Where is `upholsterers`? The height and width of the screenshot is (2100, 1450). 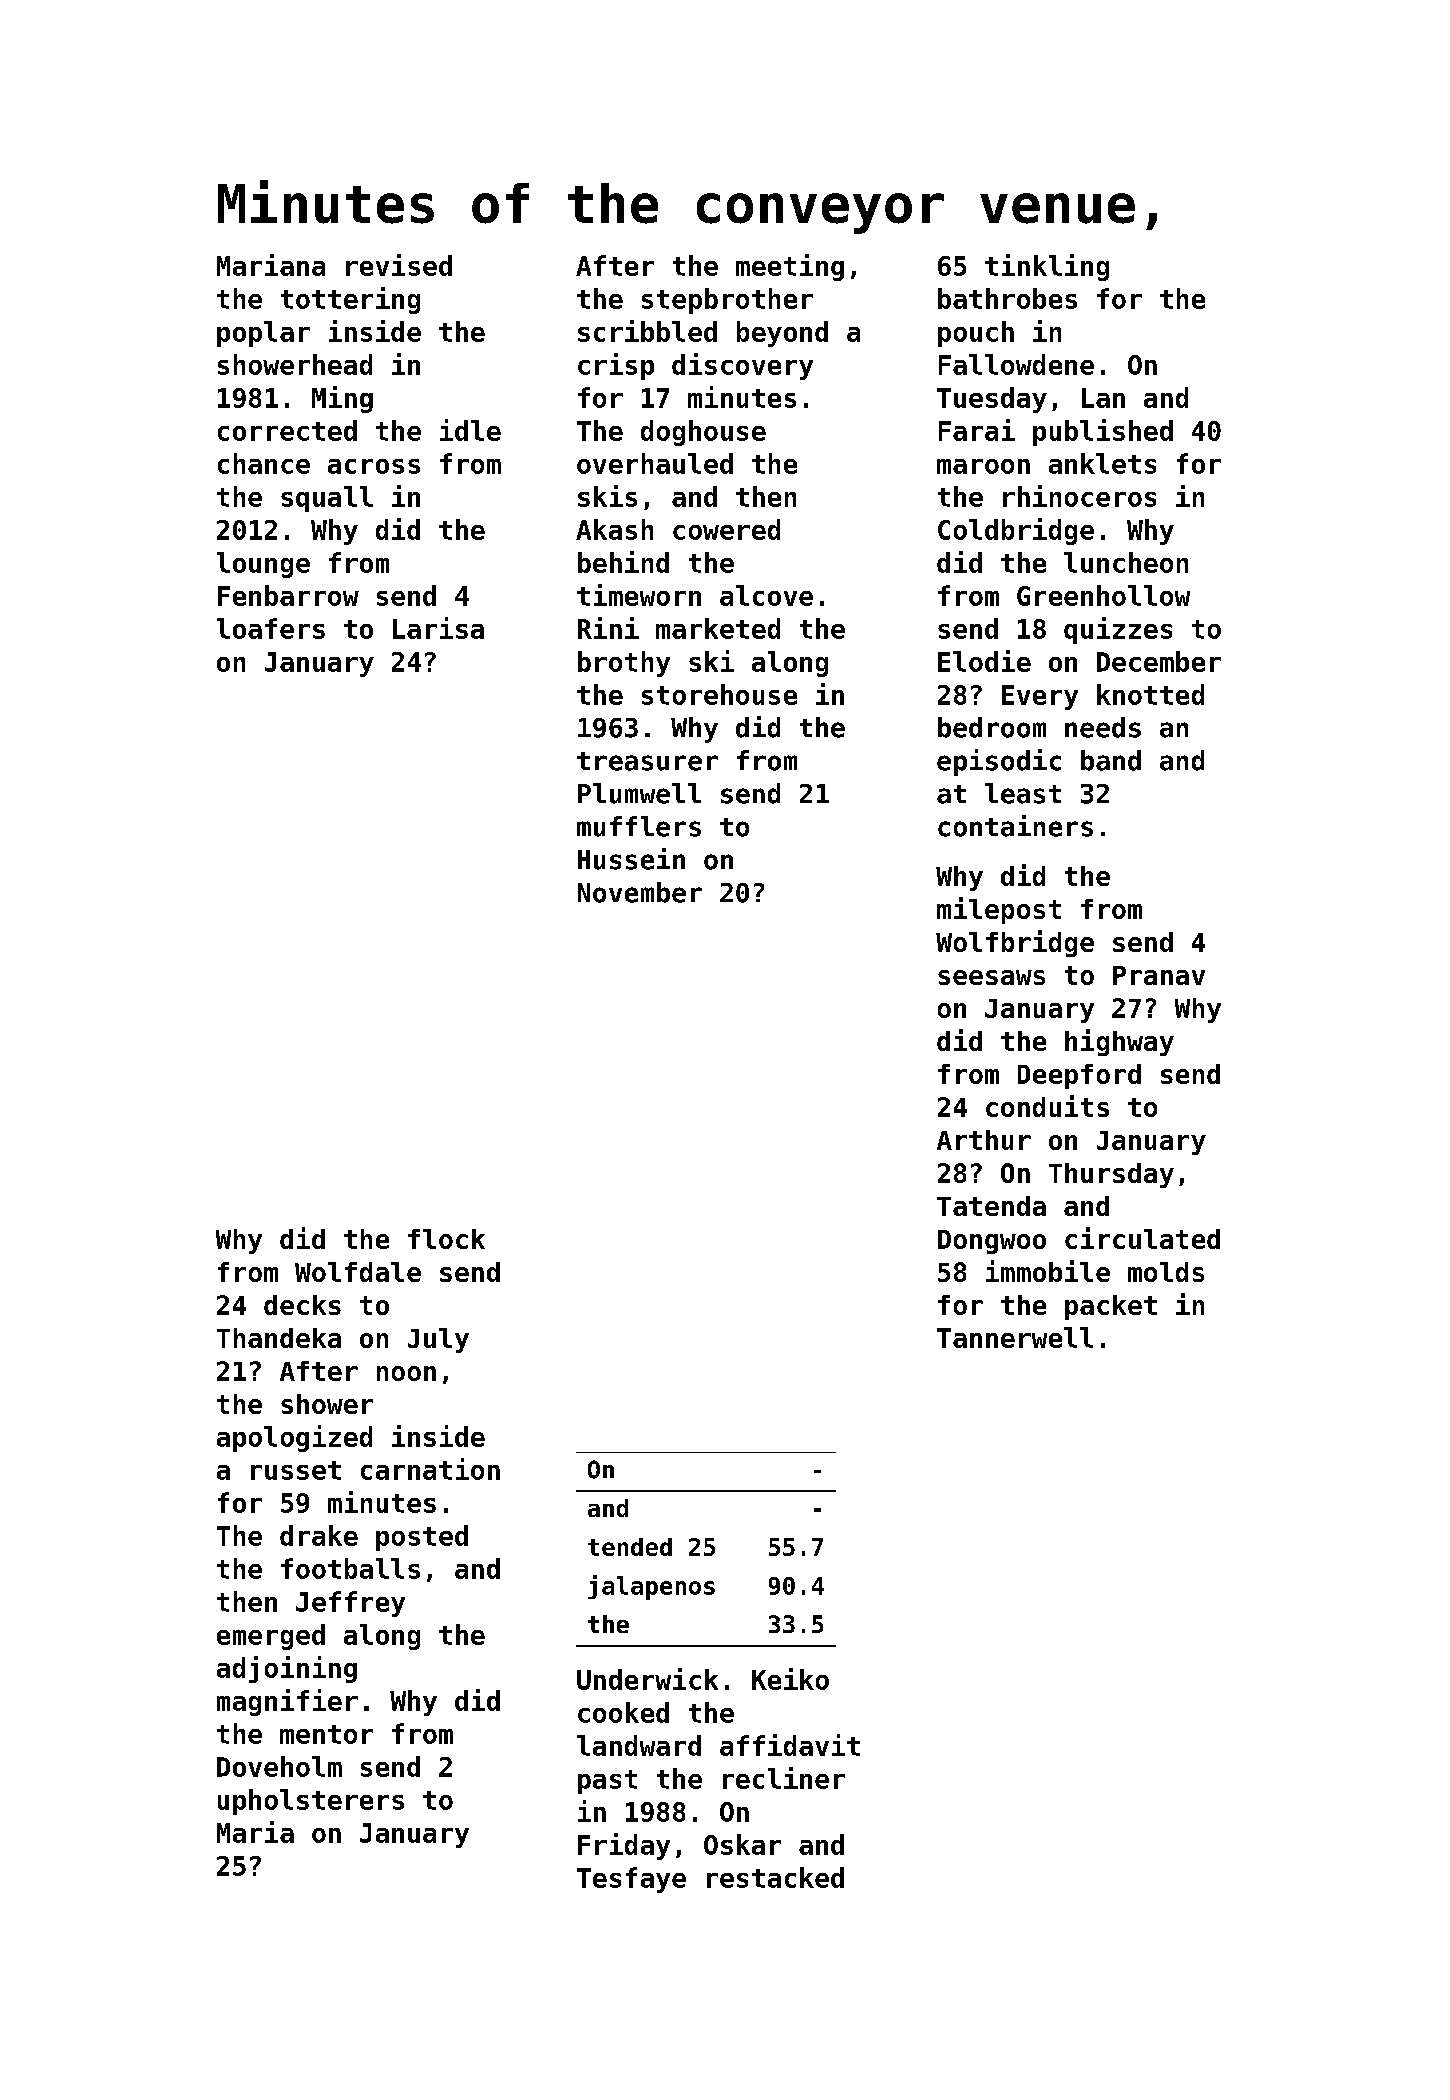
upholsterers is located at coordinates (311, 1802).
